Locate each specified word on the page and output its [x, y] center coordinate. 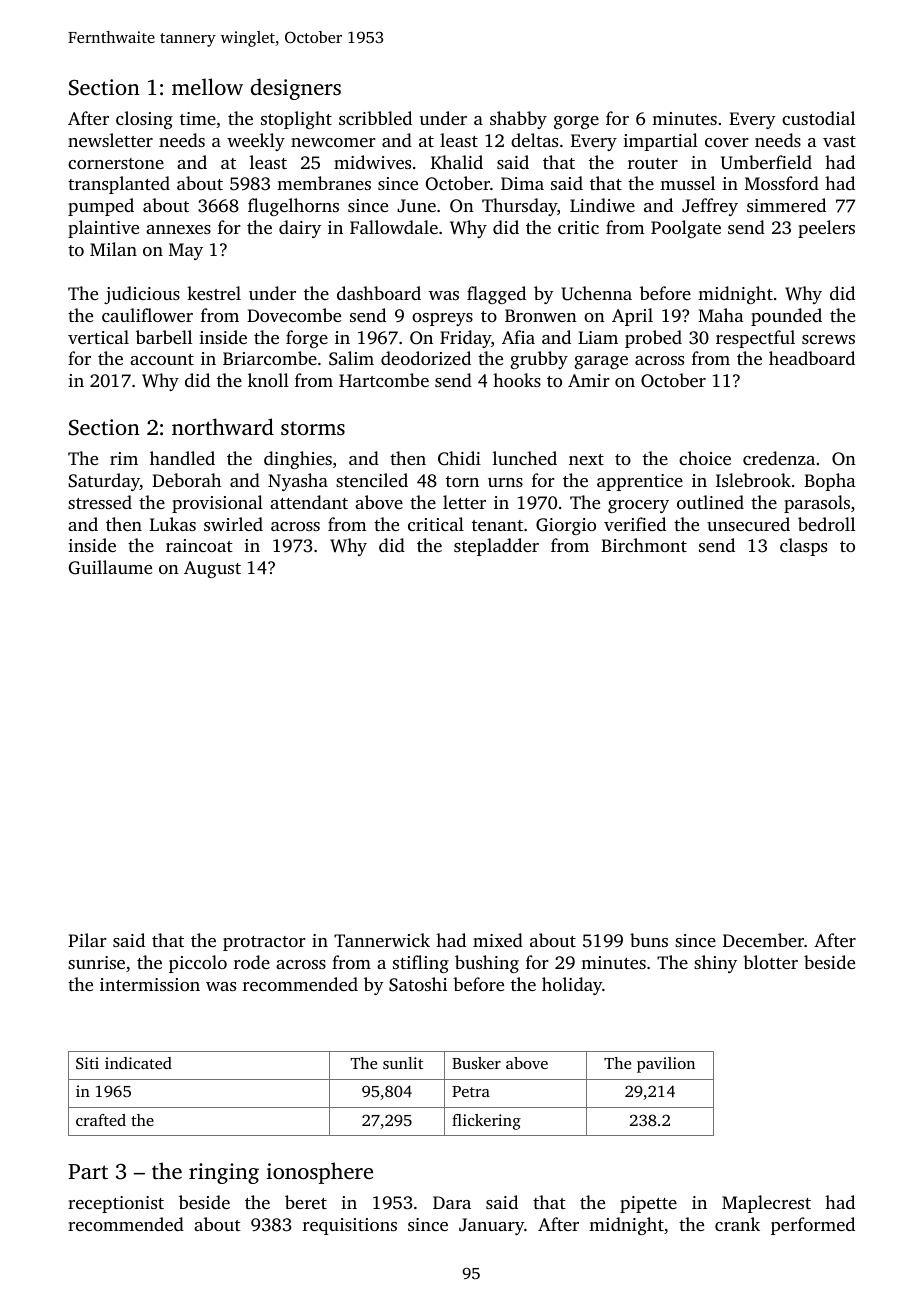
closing [144, 120]
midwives [372, 162]
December [763, 940]
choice [705, 458]
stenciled [372, 480]
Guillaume [110, 567]
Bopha [830, 482]
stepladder [496, 547]
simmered [786, 205]
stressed [100, 502]
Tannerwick [382, 940]
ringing [224, 1173]
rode [252, 962]
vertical [98, 337]
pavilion [666, 1065]
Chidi [459, 458]
